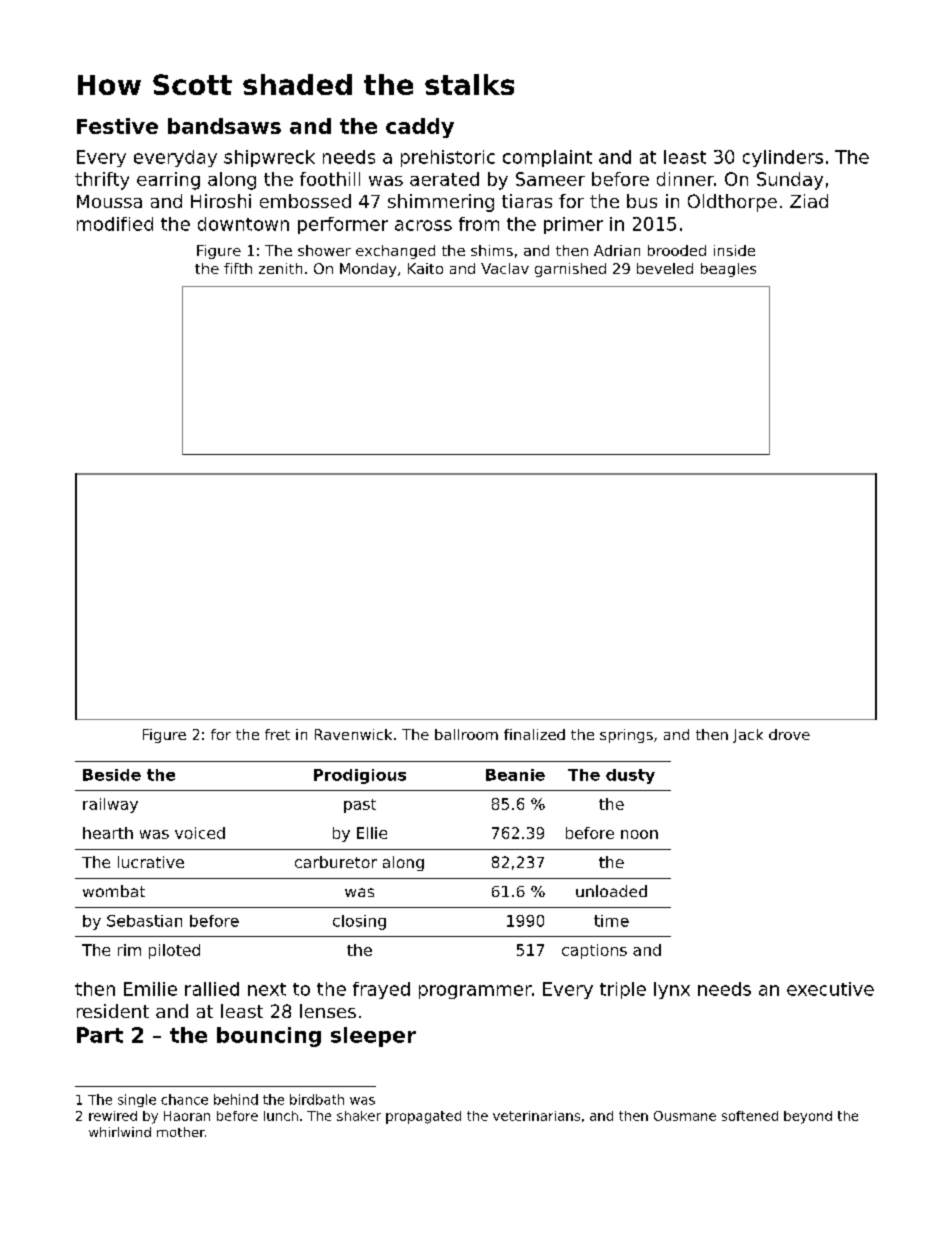 The image size is (952, 1233). I want to click on closing, so click(359, 922).
